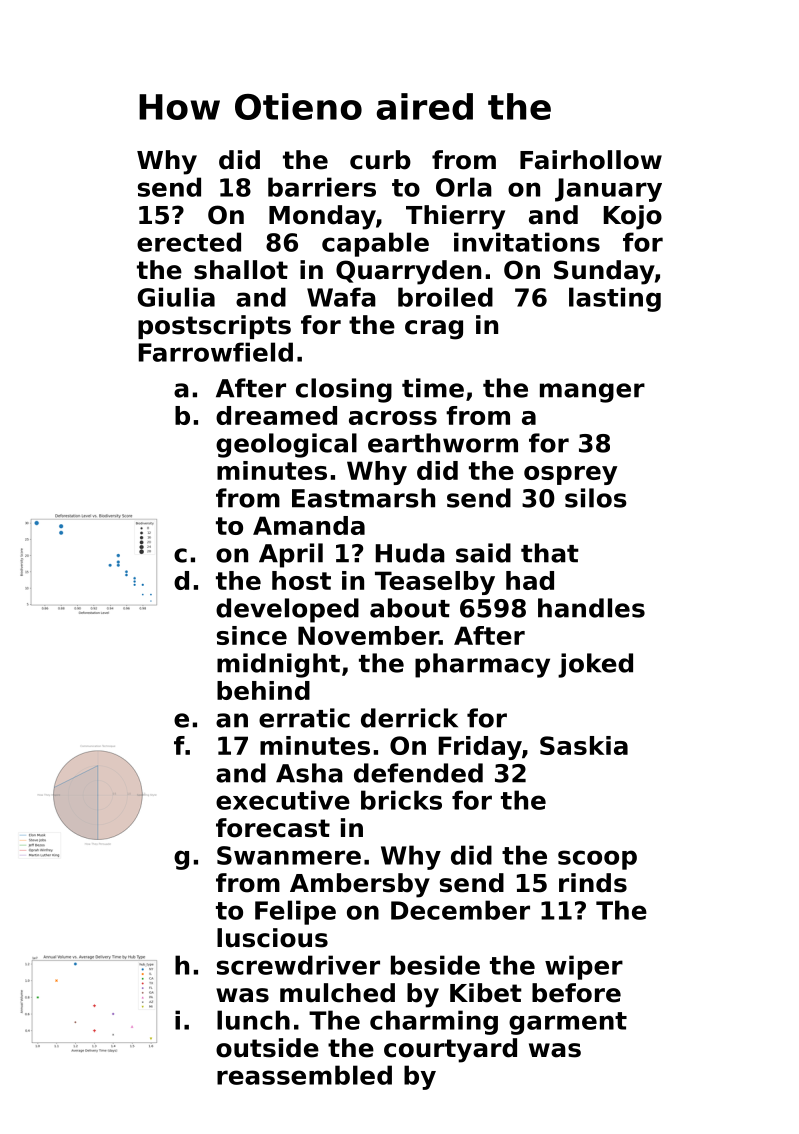  Describe the element at coordinates (253, 1020) in the page. I see `lunch` at that location.
